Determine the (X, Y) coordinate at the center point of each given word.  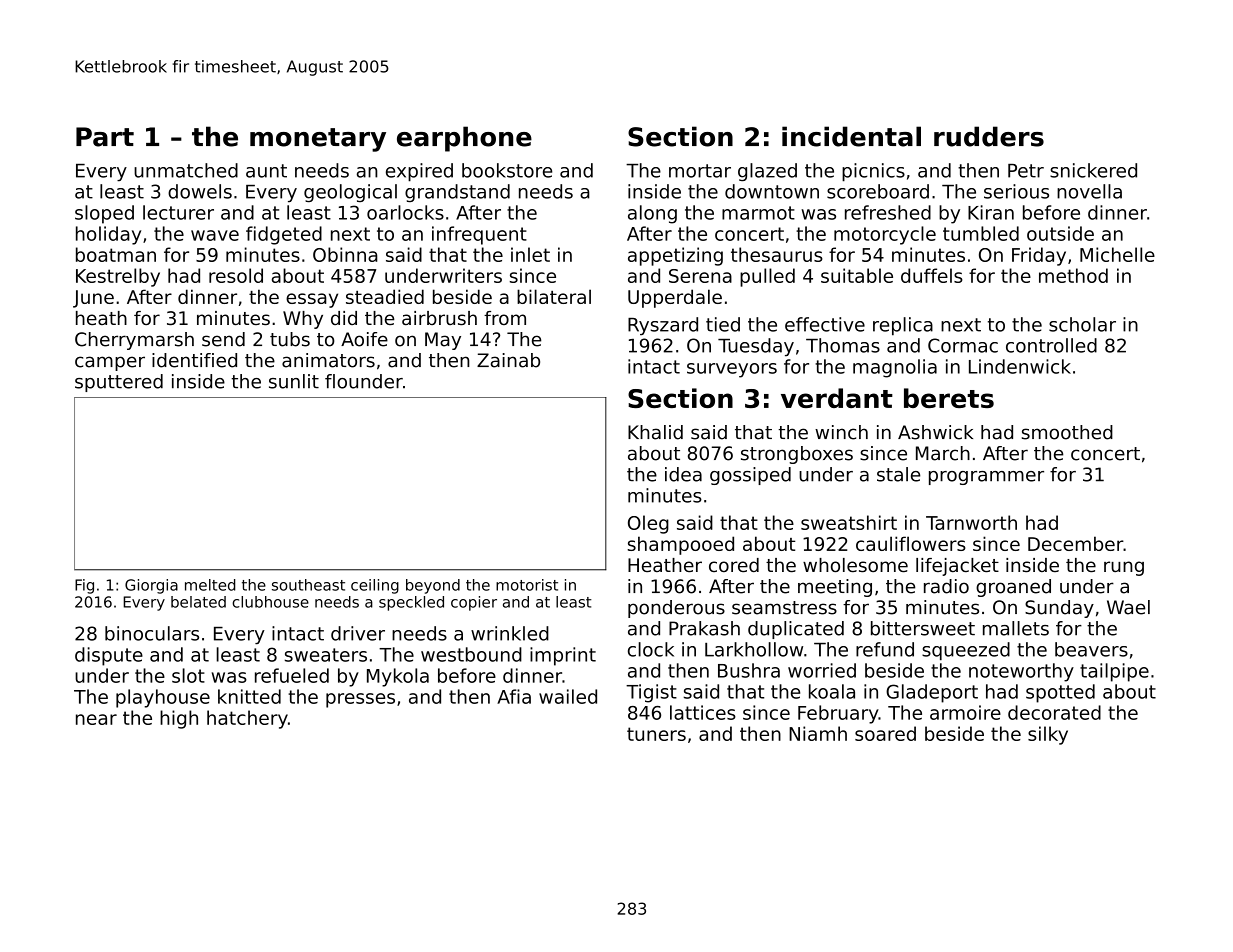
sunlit (294, 381)
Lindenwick (1020, 366)
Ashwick (935, 432)
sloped (104, 214)
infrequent (479, 235)
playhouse (163, 698)
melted (210, 585)
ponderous (676, 609)
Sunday (1059, 609)
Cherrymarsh (134, 341)
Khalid (655, 432)
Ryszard (663, 326)
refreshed (888, 212)
